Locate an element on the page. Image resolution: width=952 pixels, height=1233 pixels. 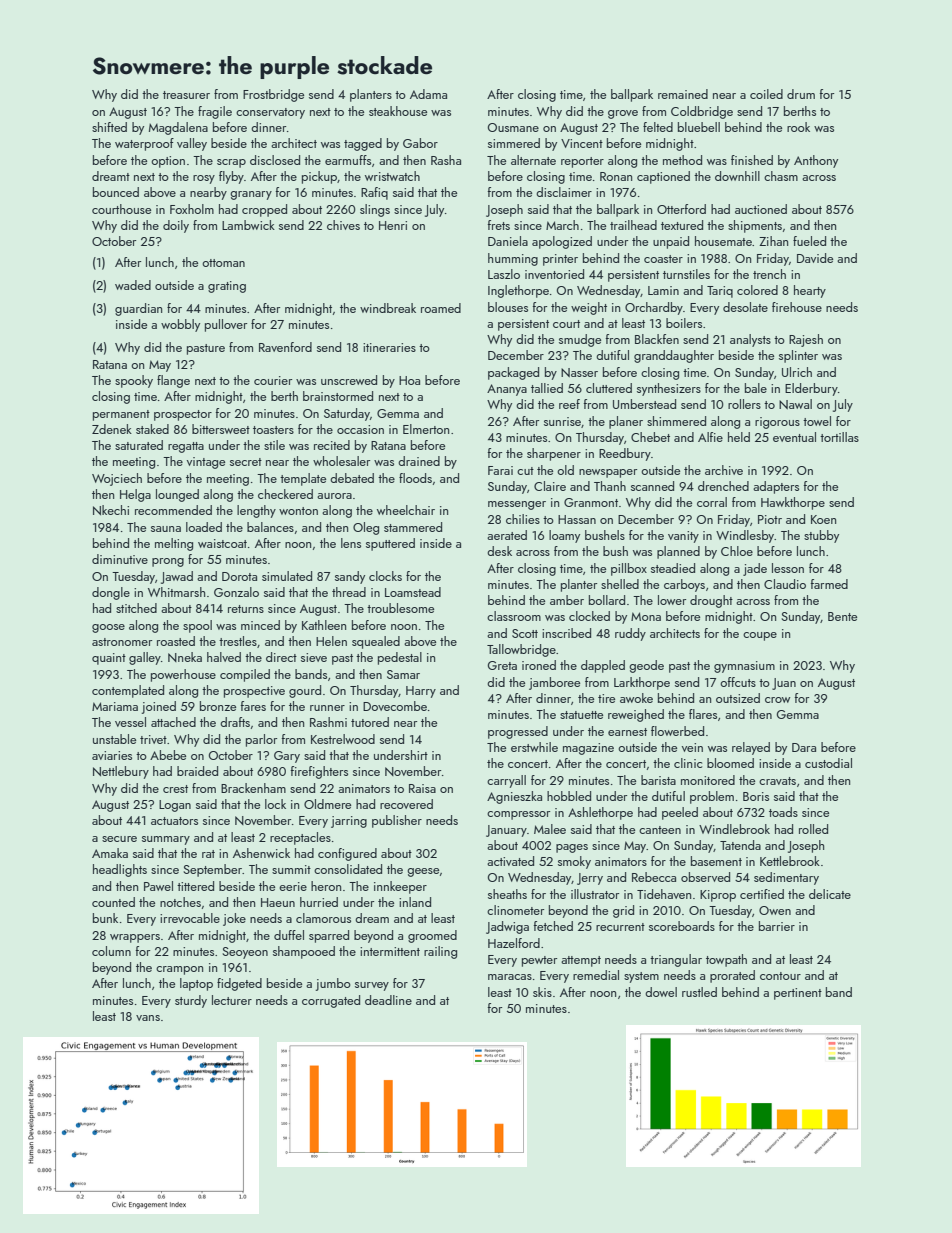
custodial is located at coordinates (828, 763).
